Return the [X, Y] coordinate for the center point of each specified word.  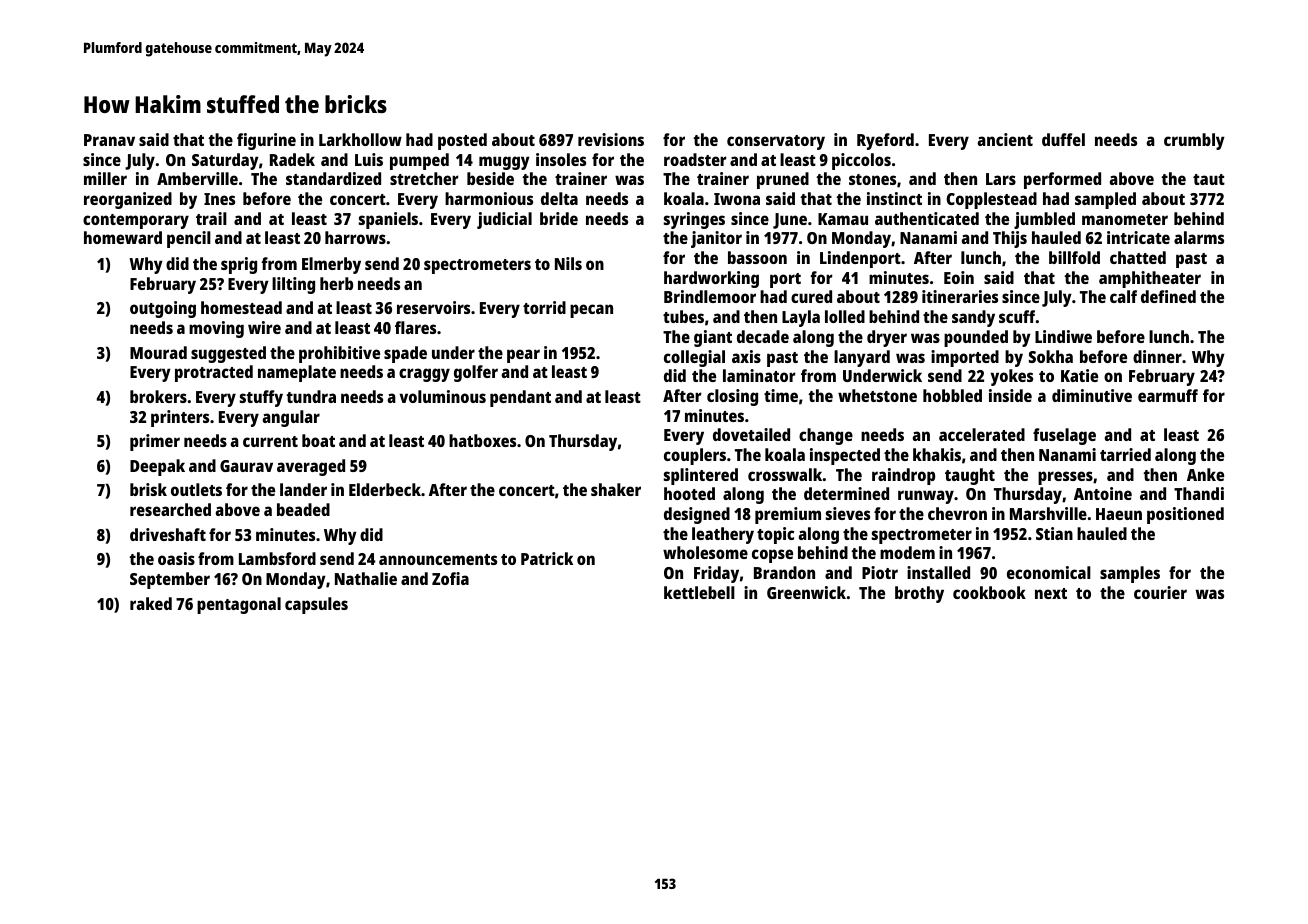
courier [1160, 592]
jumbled [1044, 220]
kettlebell [699, 592]
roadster [695, 159]
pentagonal [239, 605]
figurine [266, 141]
